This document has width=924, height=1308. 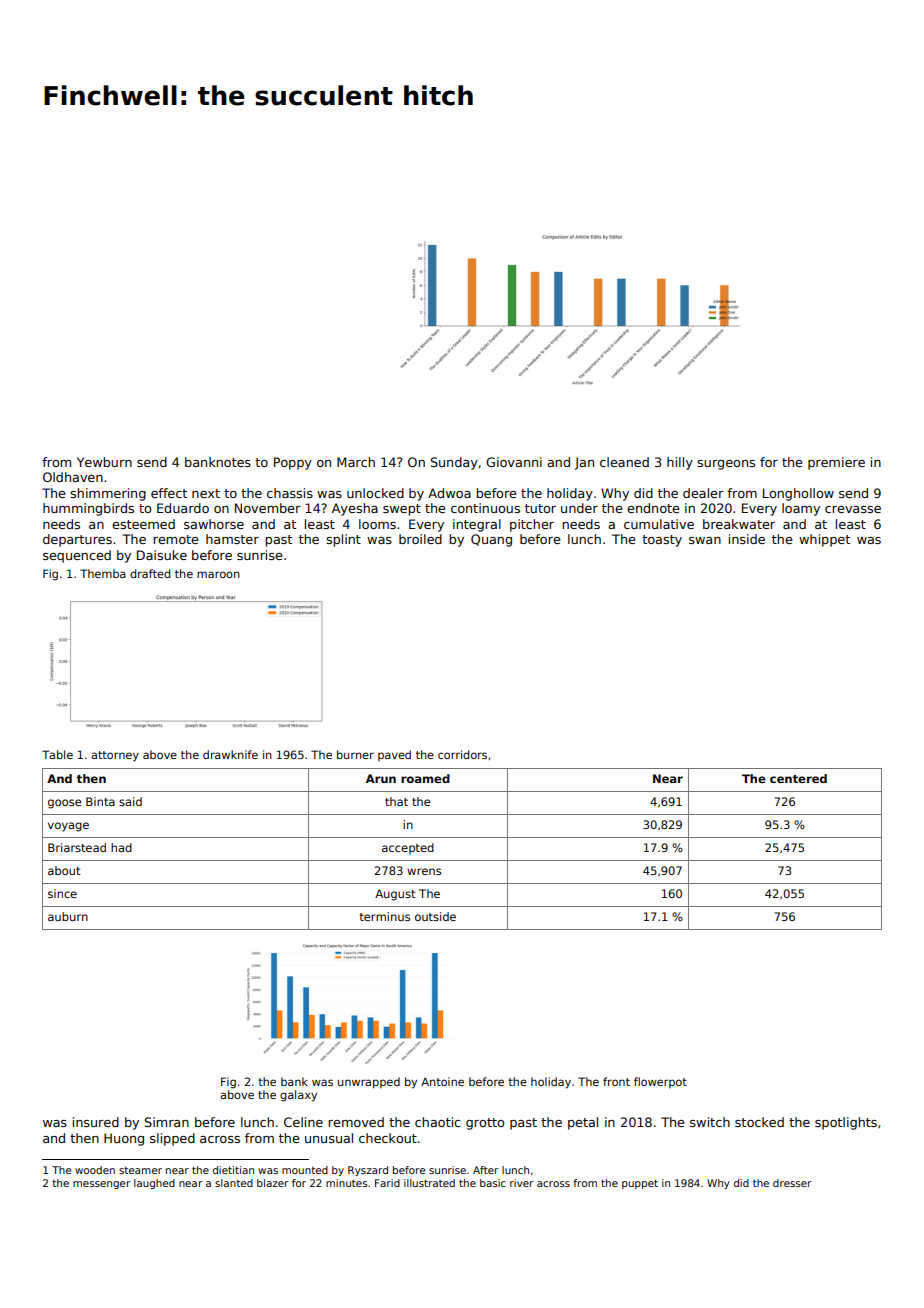 What do you see at coordinates (293, 463) in the document?
I see `Poppy` at bounding box center [293, 463].
